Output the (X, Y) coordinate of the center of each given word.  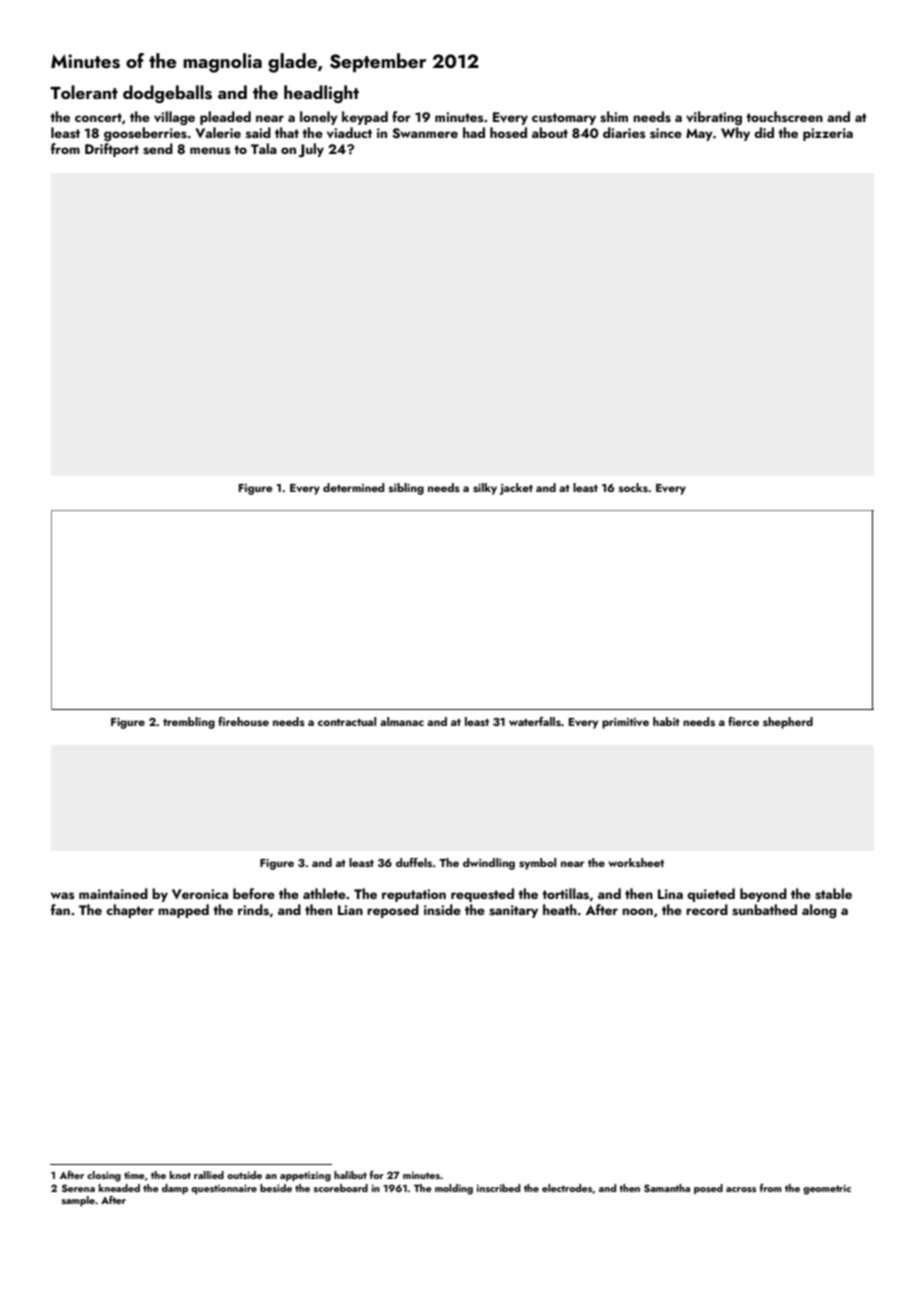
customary (564, 119)
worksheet (636, 862)
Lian (350, 910)
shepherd (788, 723)
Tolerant (84, 92)
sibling (406, 489)
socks (633, 487)
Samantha (667, 1188)
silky (485, 489)
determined (353, 487)
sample (78, 1201)
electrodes (567, 1188)
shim (614, 117)
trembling (189, 723)
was (63, 895)
